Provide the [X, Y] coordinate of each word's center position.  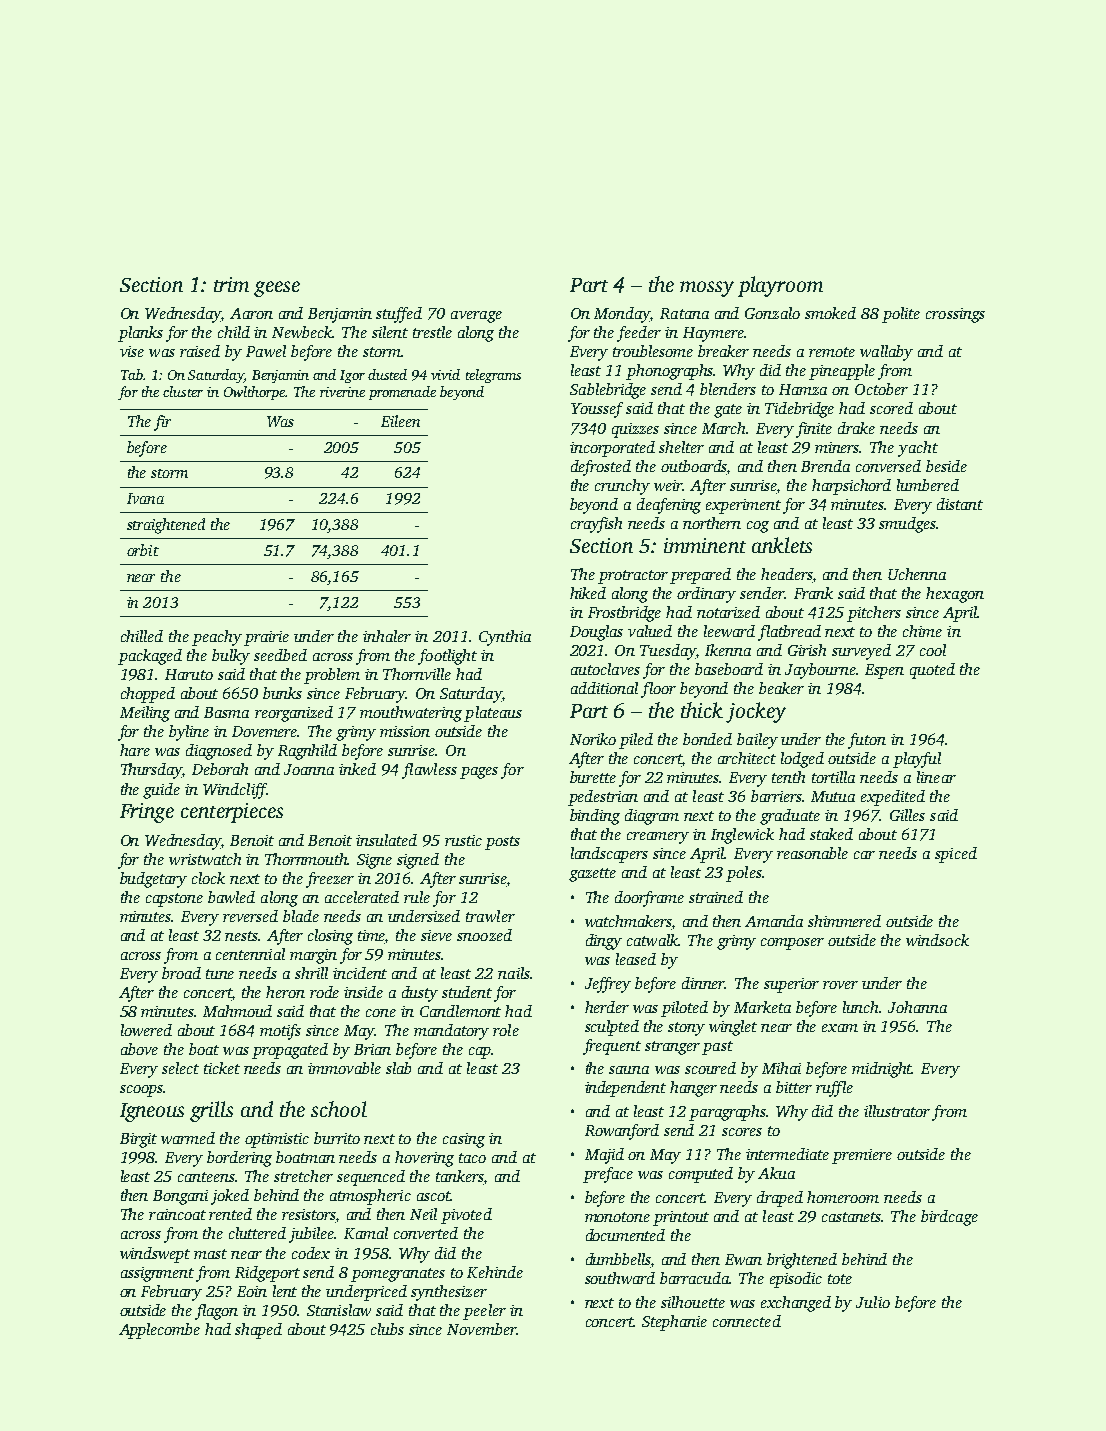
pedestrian [603, 798]
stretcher [303, 1176]
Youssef [597, 410]
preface [608, 1175]
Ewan [743, 1259]
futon [867, 741]
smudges [907, 525]
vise [132, 351]
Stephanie [674, 1323]
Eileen [400, 421]
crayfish [596, 525]
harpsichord [851, 487]
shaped [258, 1331]
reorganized [294, 714]
